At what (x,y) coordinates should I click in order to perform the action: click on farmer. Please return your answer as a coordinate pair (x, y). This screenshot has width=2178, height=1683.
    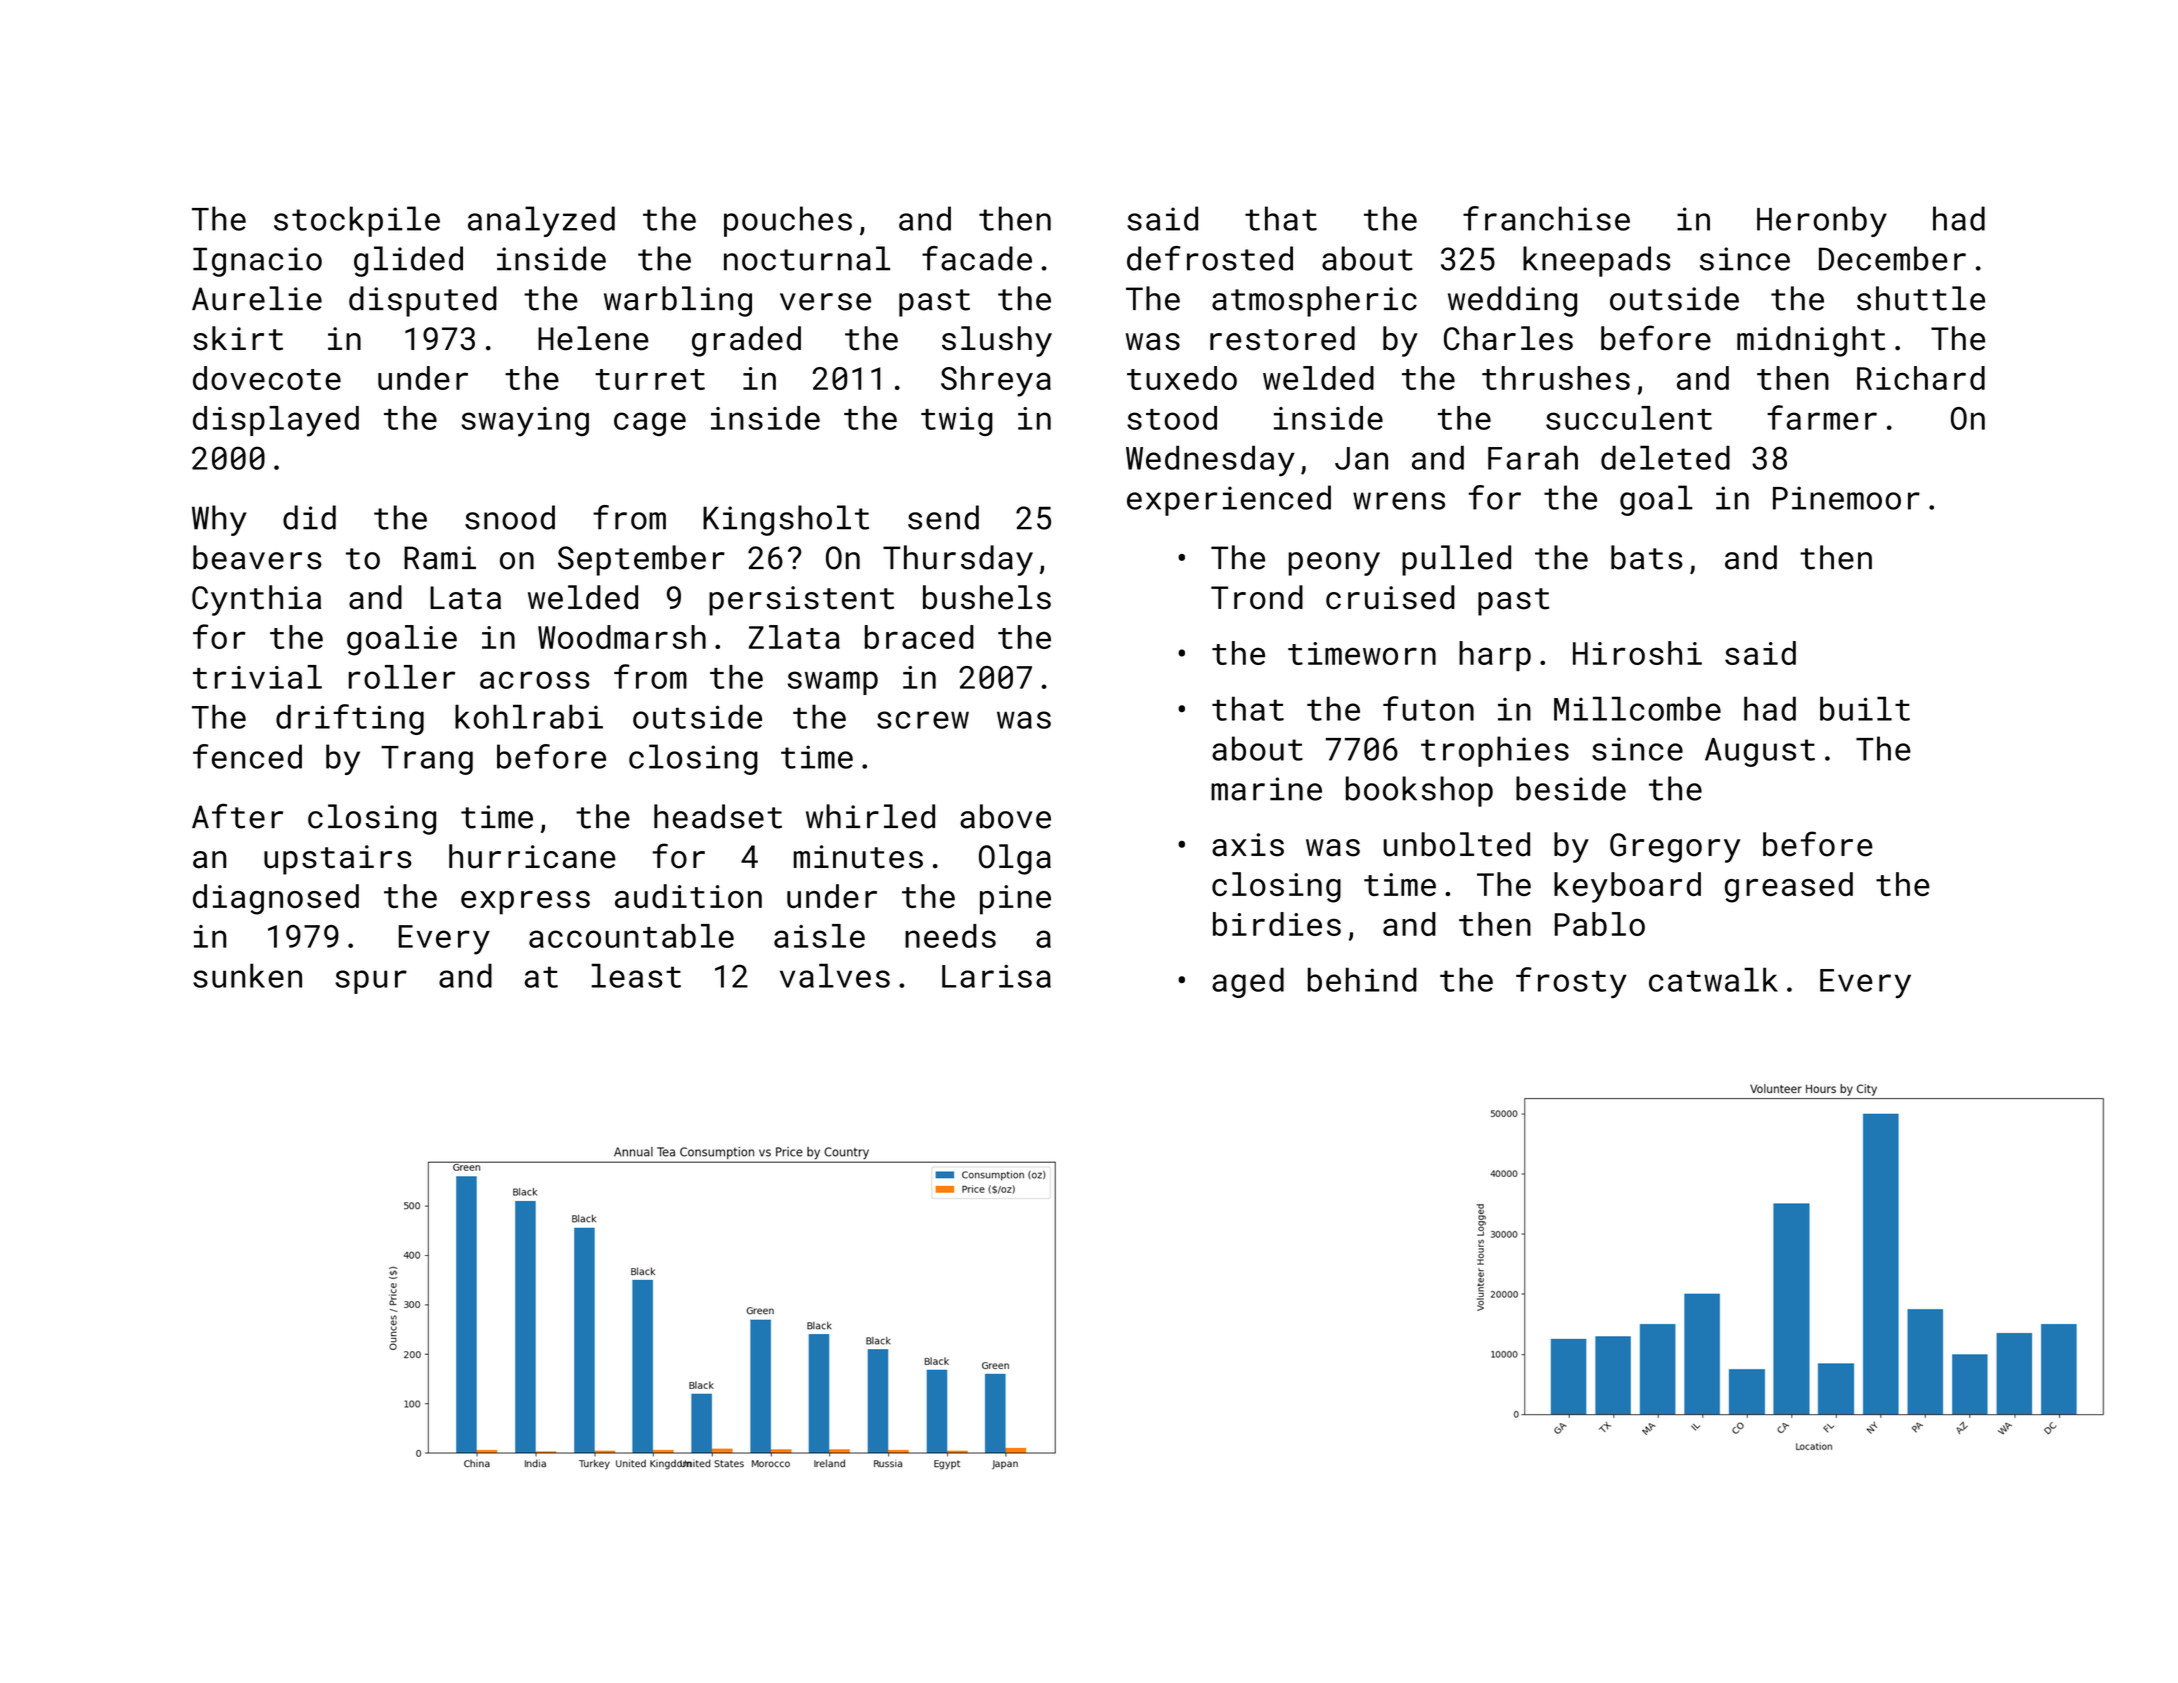
    Looking at the image, I should click on (1822, 417).
